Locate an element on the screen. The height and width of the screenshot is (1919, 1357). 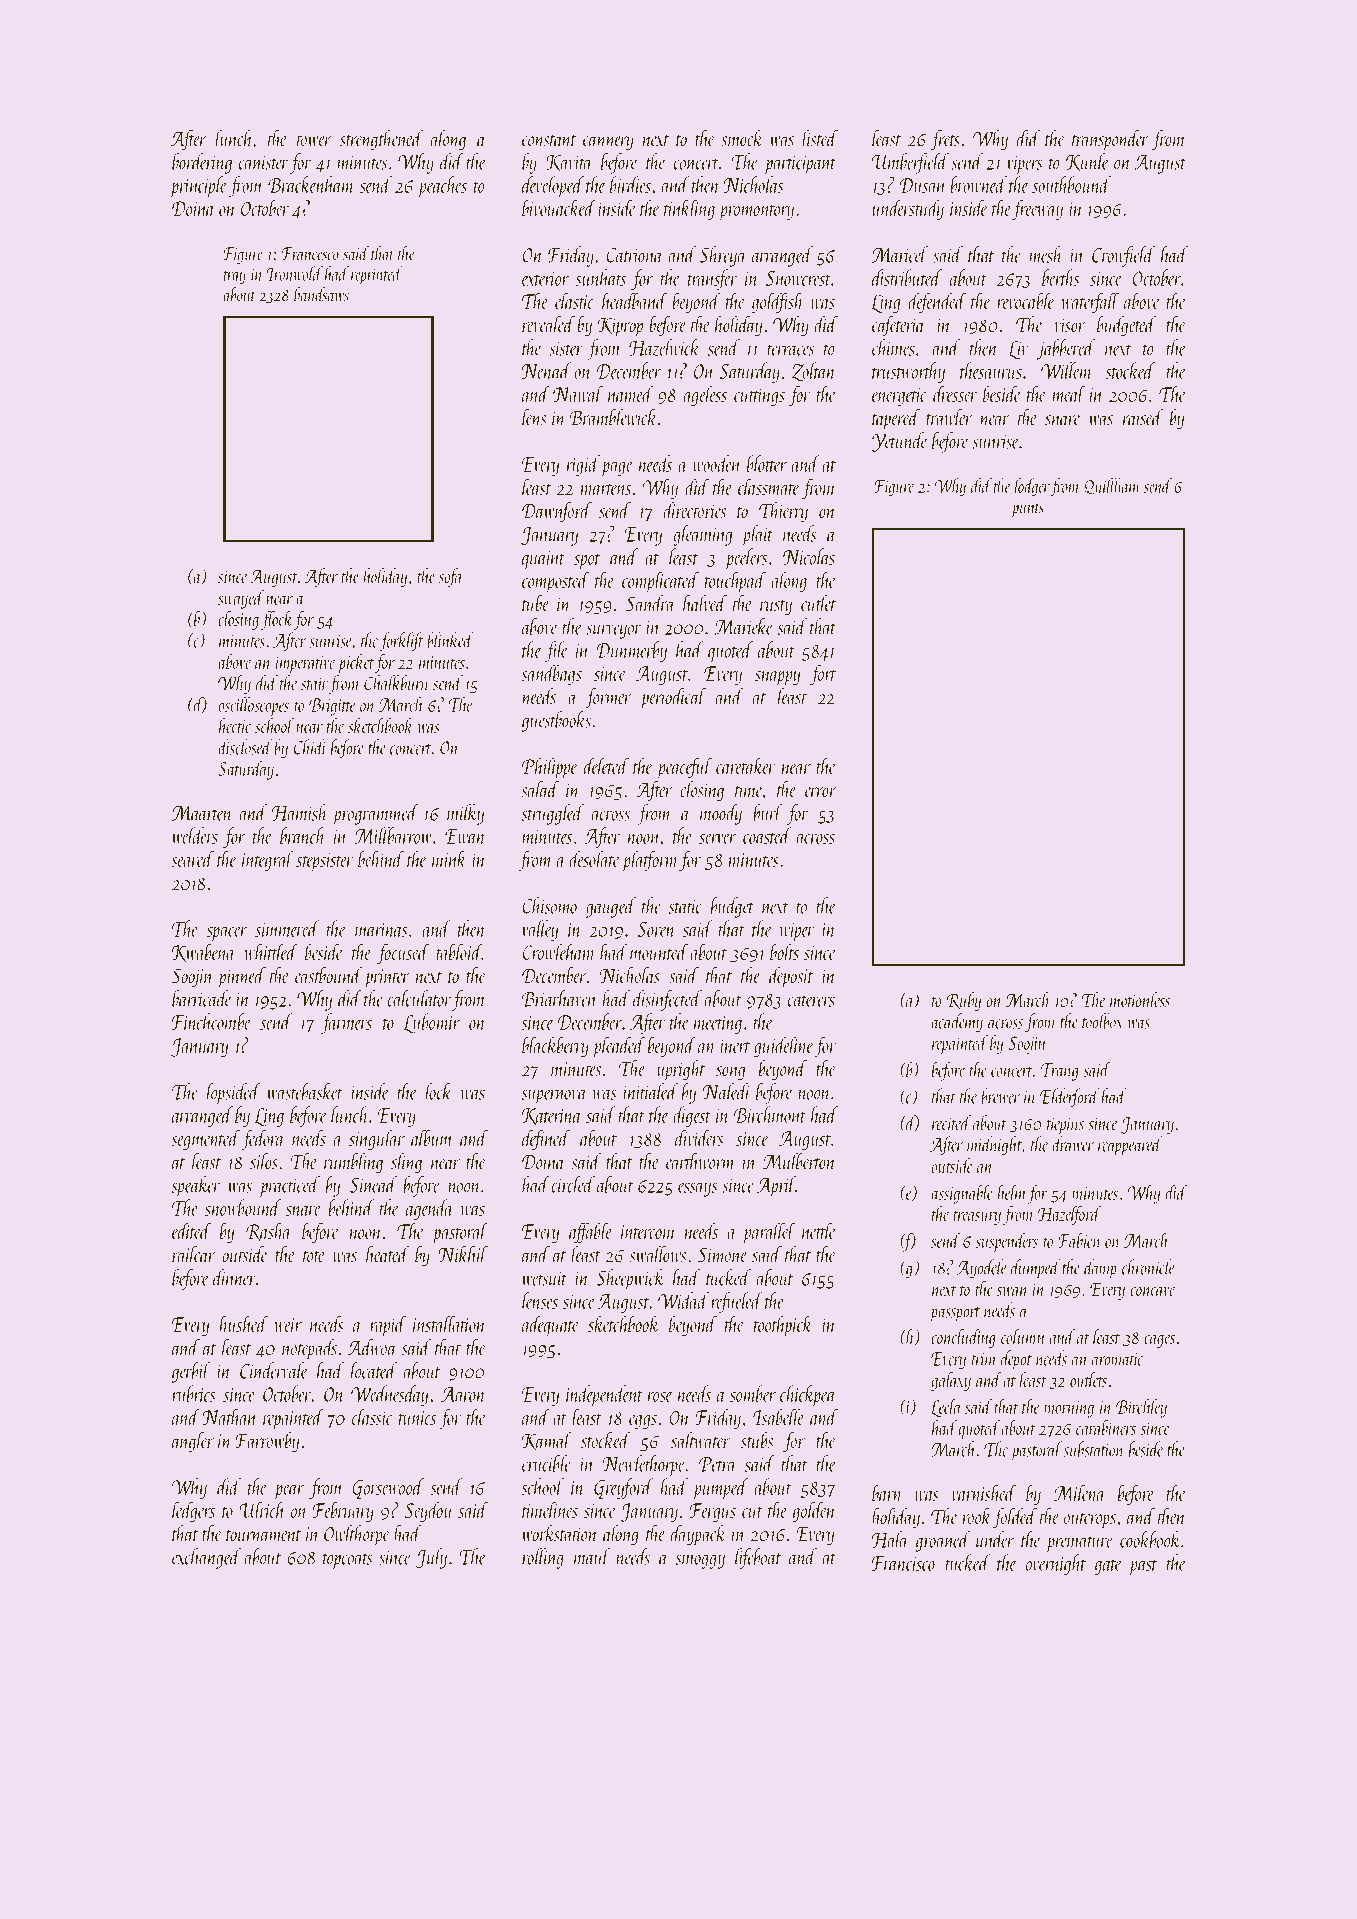
burl is located at coordinates (768, 812).
